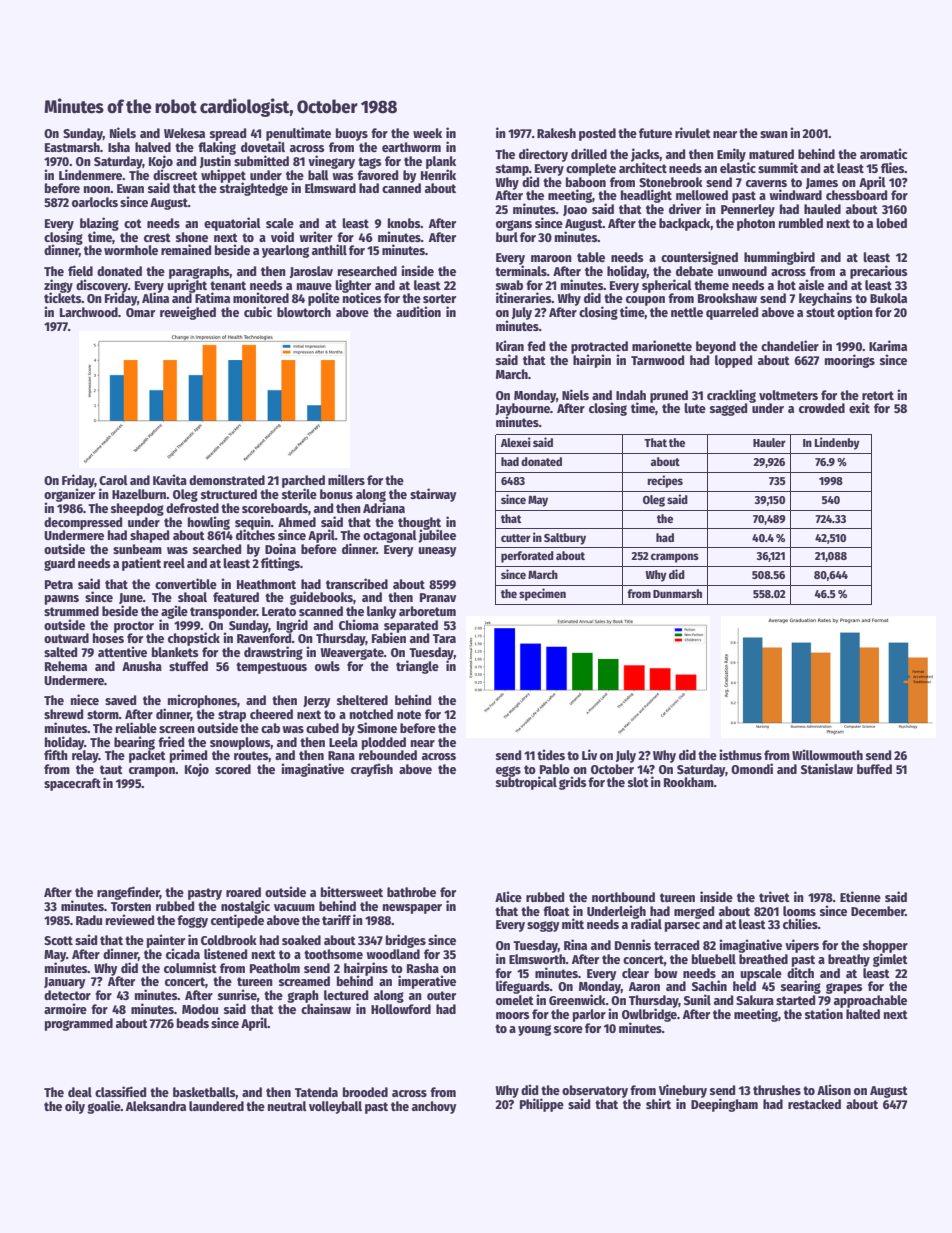 Image resolution: width=952 pixels, height=1233 pixels. What do you see at coordinates (623, 897) in the page?
I see `northbound` at bounding box center [623, 897].
